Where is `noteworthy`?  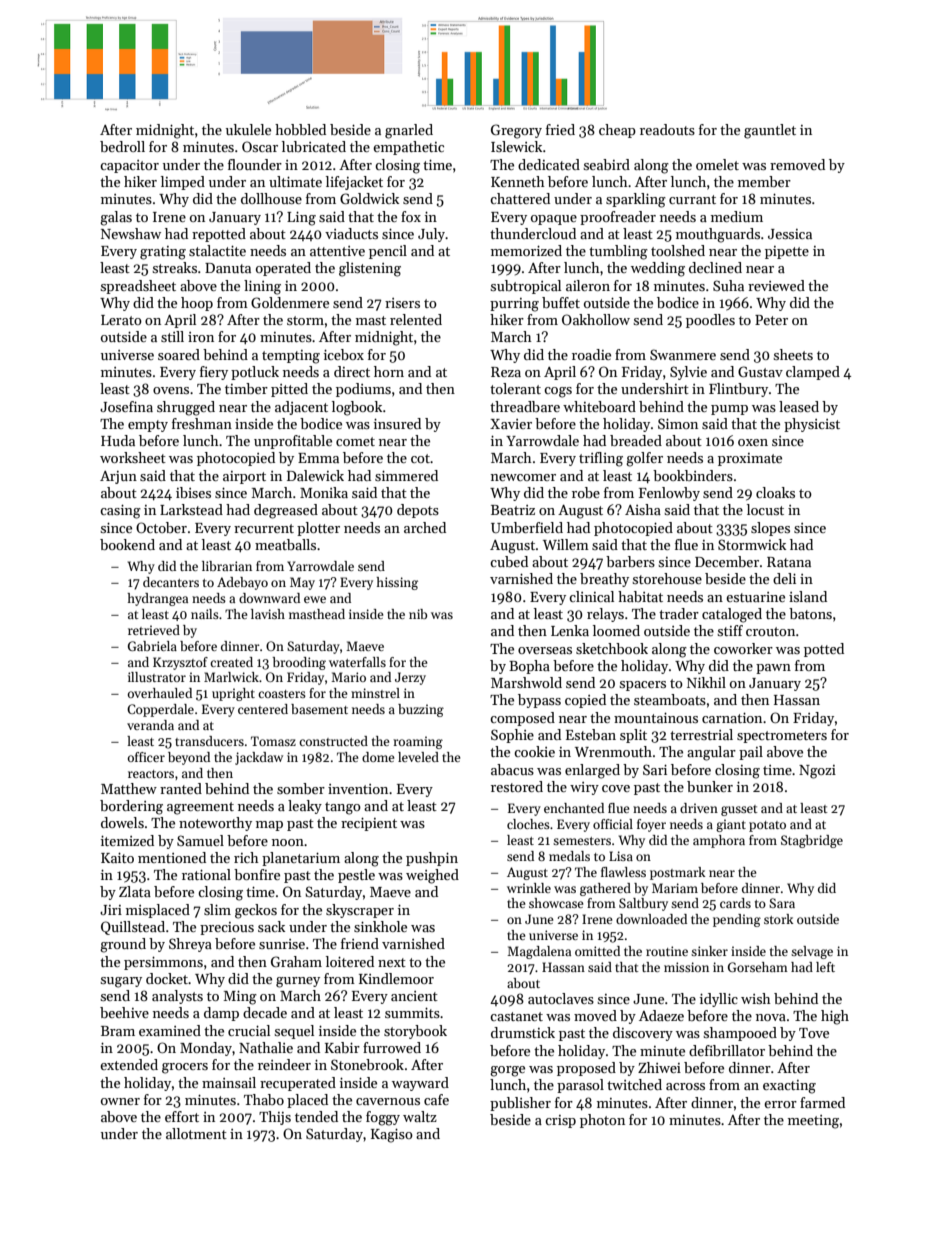
noteworthy is located at coordinates (215, 824).
